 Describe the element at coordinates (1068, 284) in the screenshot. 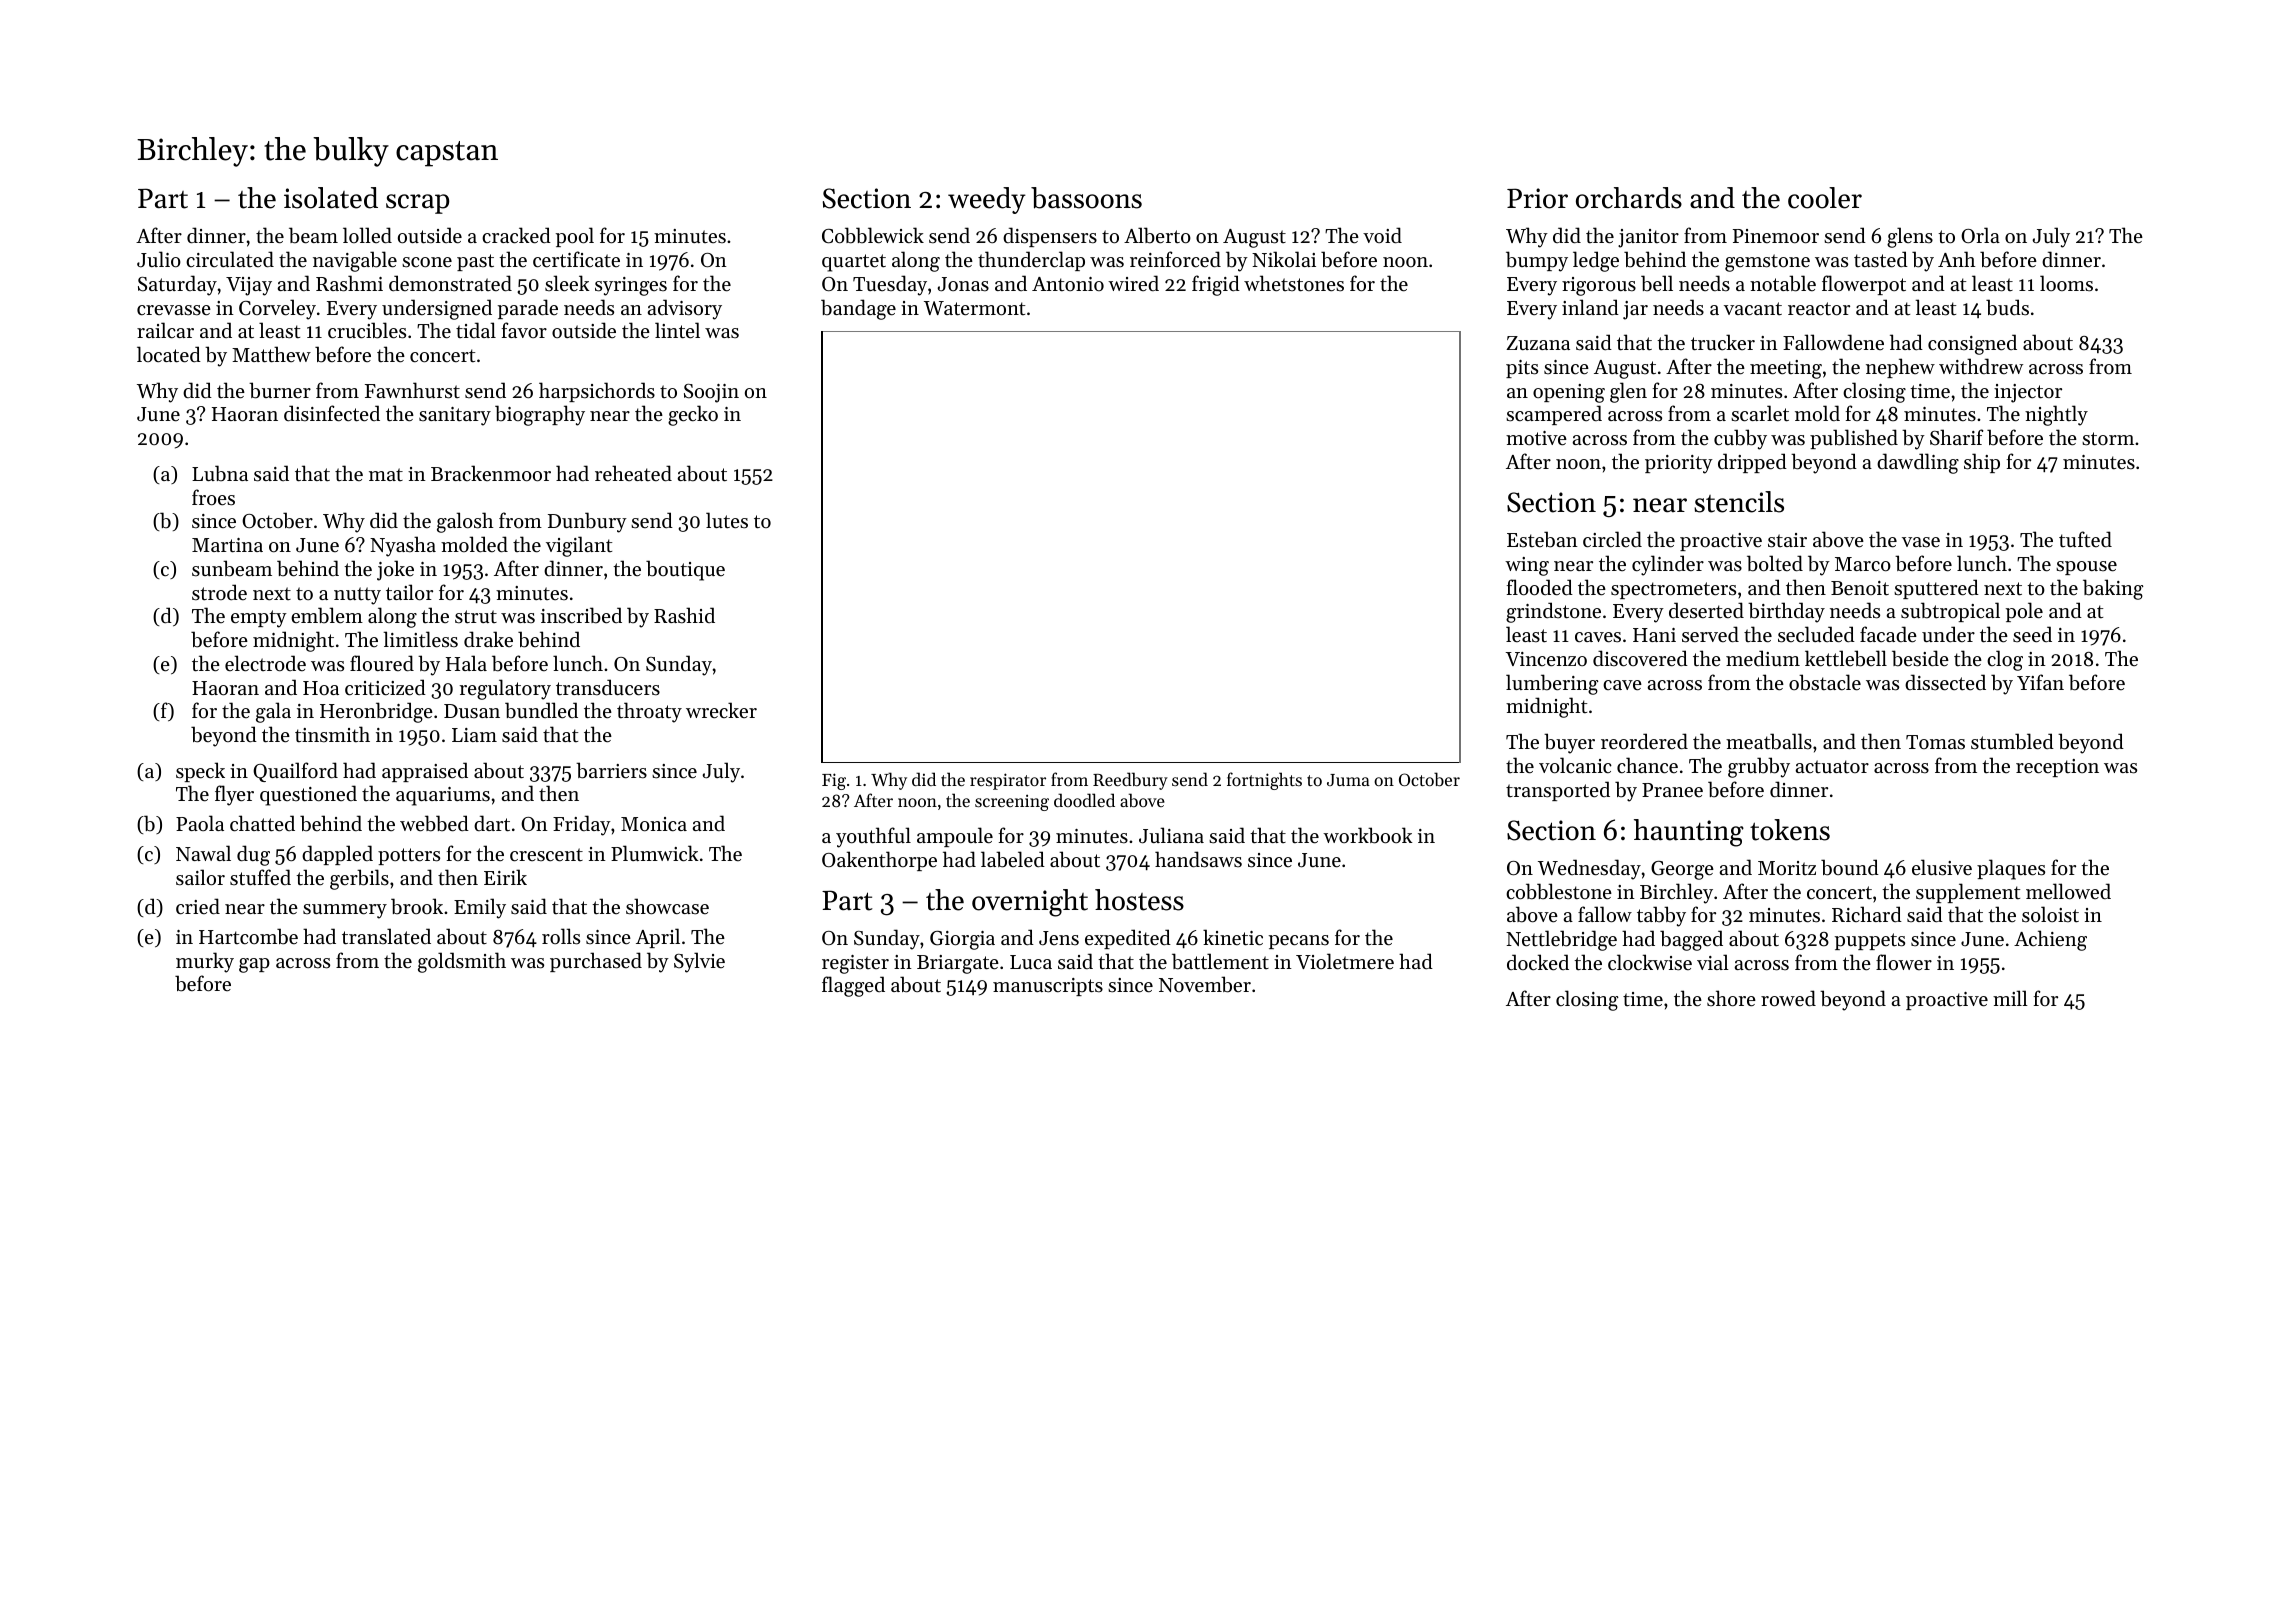

I see `Antonio` at that location.
